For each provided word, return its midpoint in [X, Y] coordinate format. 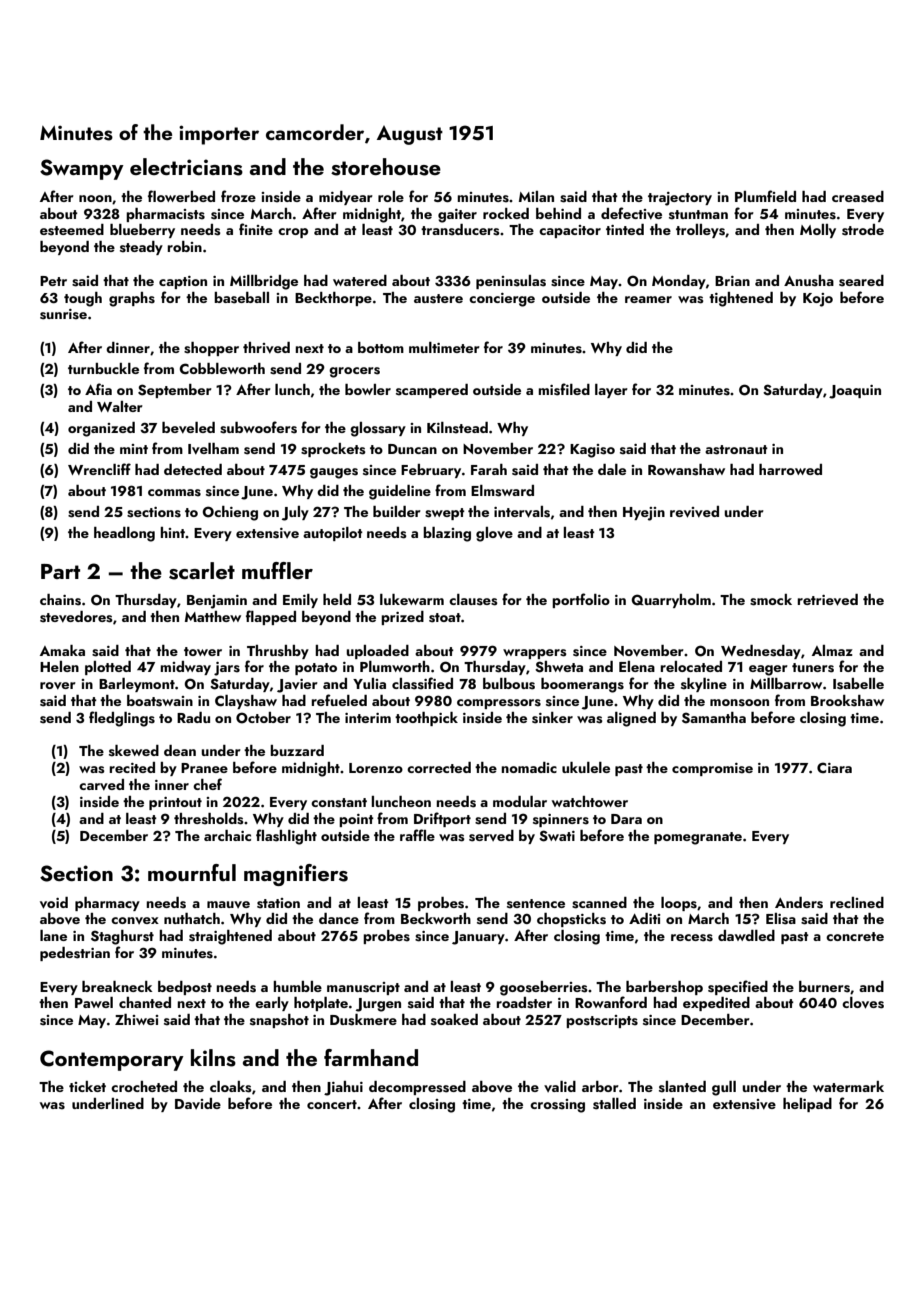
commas [174, 493]
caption [183, 282]
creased [858, 197]
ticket [87, 1086]
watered [360, 280]
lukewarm [412, 599]
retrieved [827, 600]
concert [332, 1104]
